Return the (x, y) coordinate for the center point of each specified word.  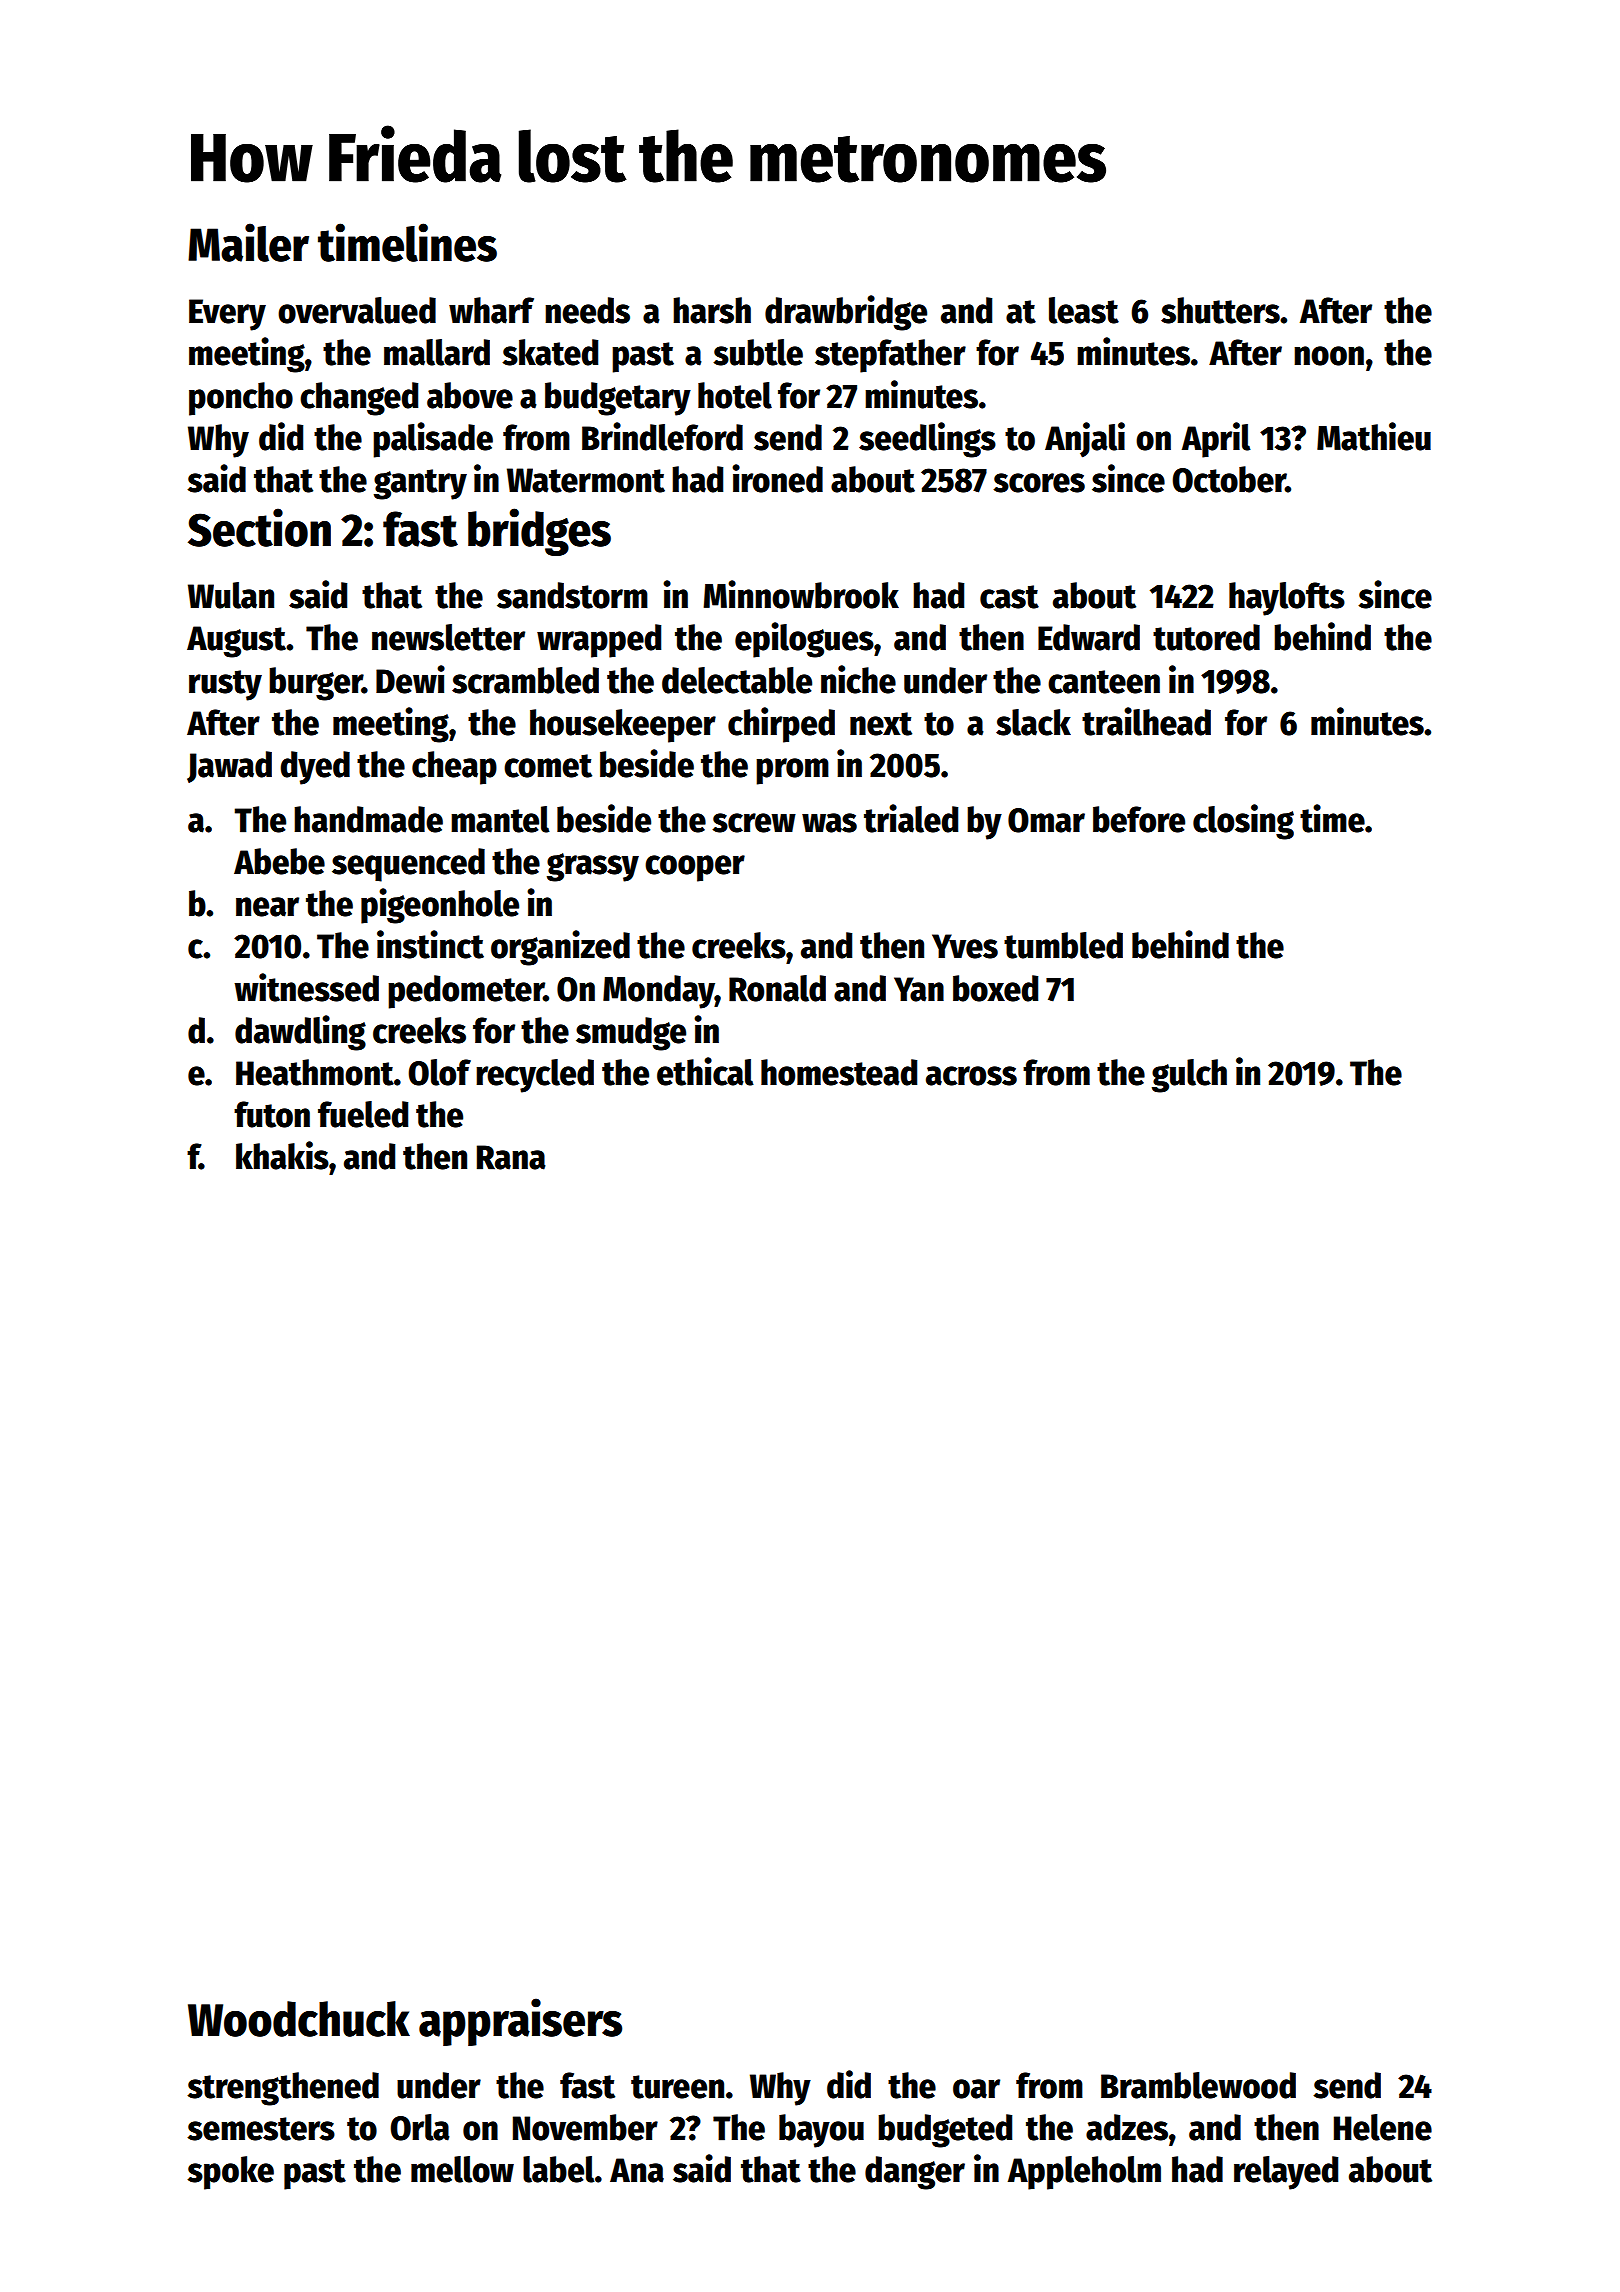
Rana (511, 1157)
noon (1329, 356)
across (971, 1076)
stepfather (890, 356)
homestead (839, 1072)
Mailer (248, 242)
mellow (462, 2169)
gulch (1189, 1076)
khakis (282, 1155)
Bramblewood (1198, 2085)
